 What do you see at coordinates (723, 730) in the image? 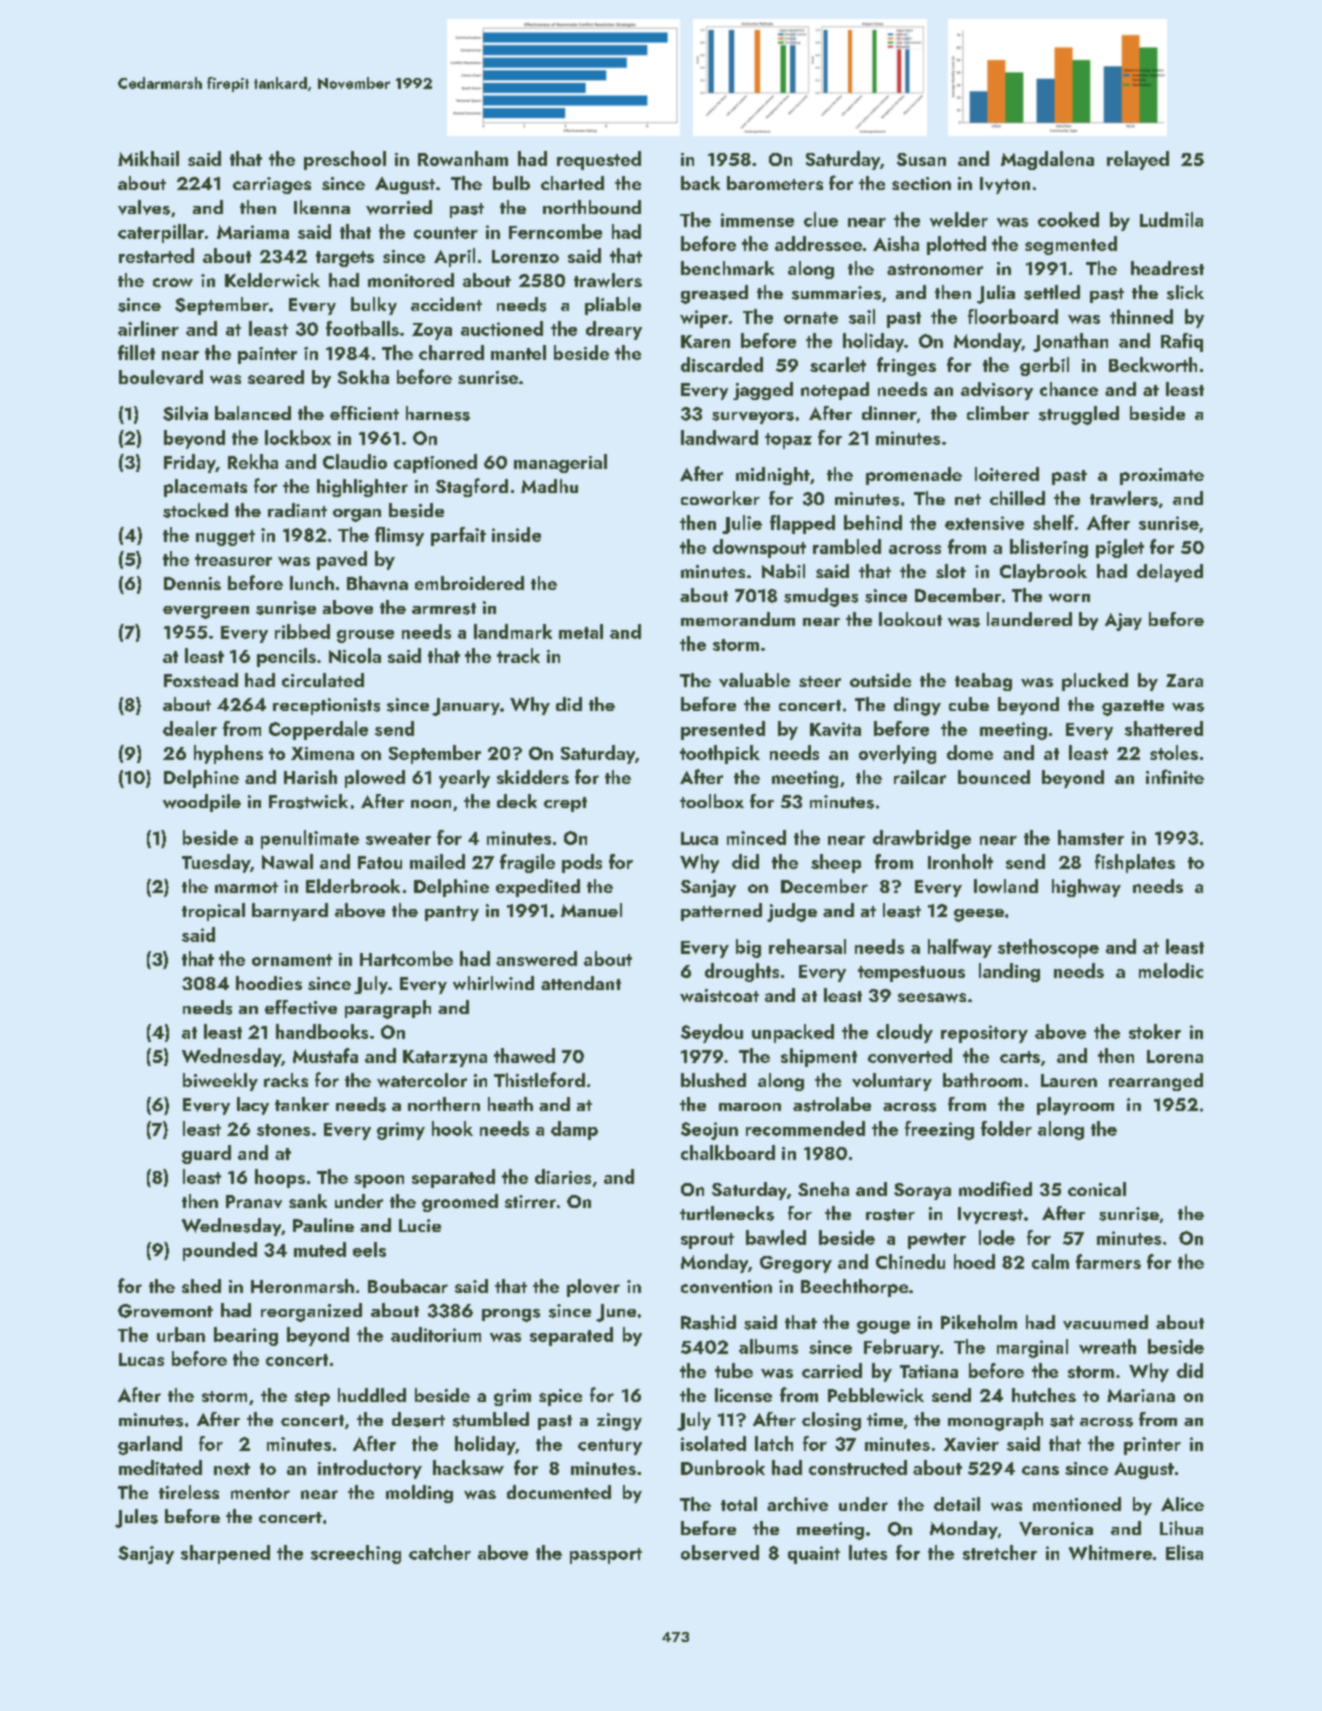
I see `presented` at bounding box center [723, 730].
